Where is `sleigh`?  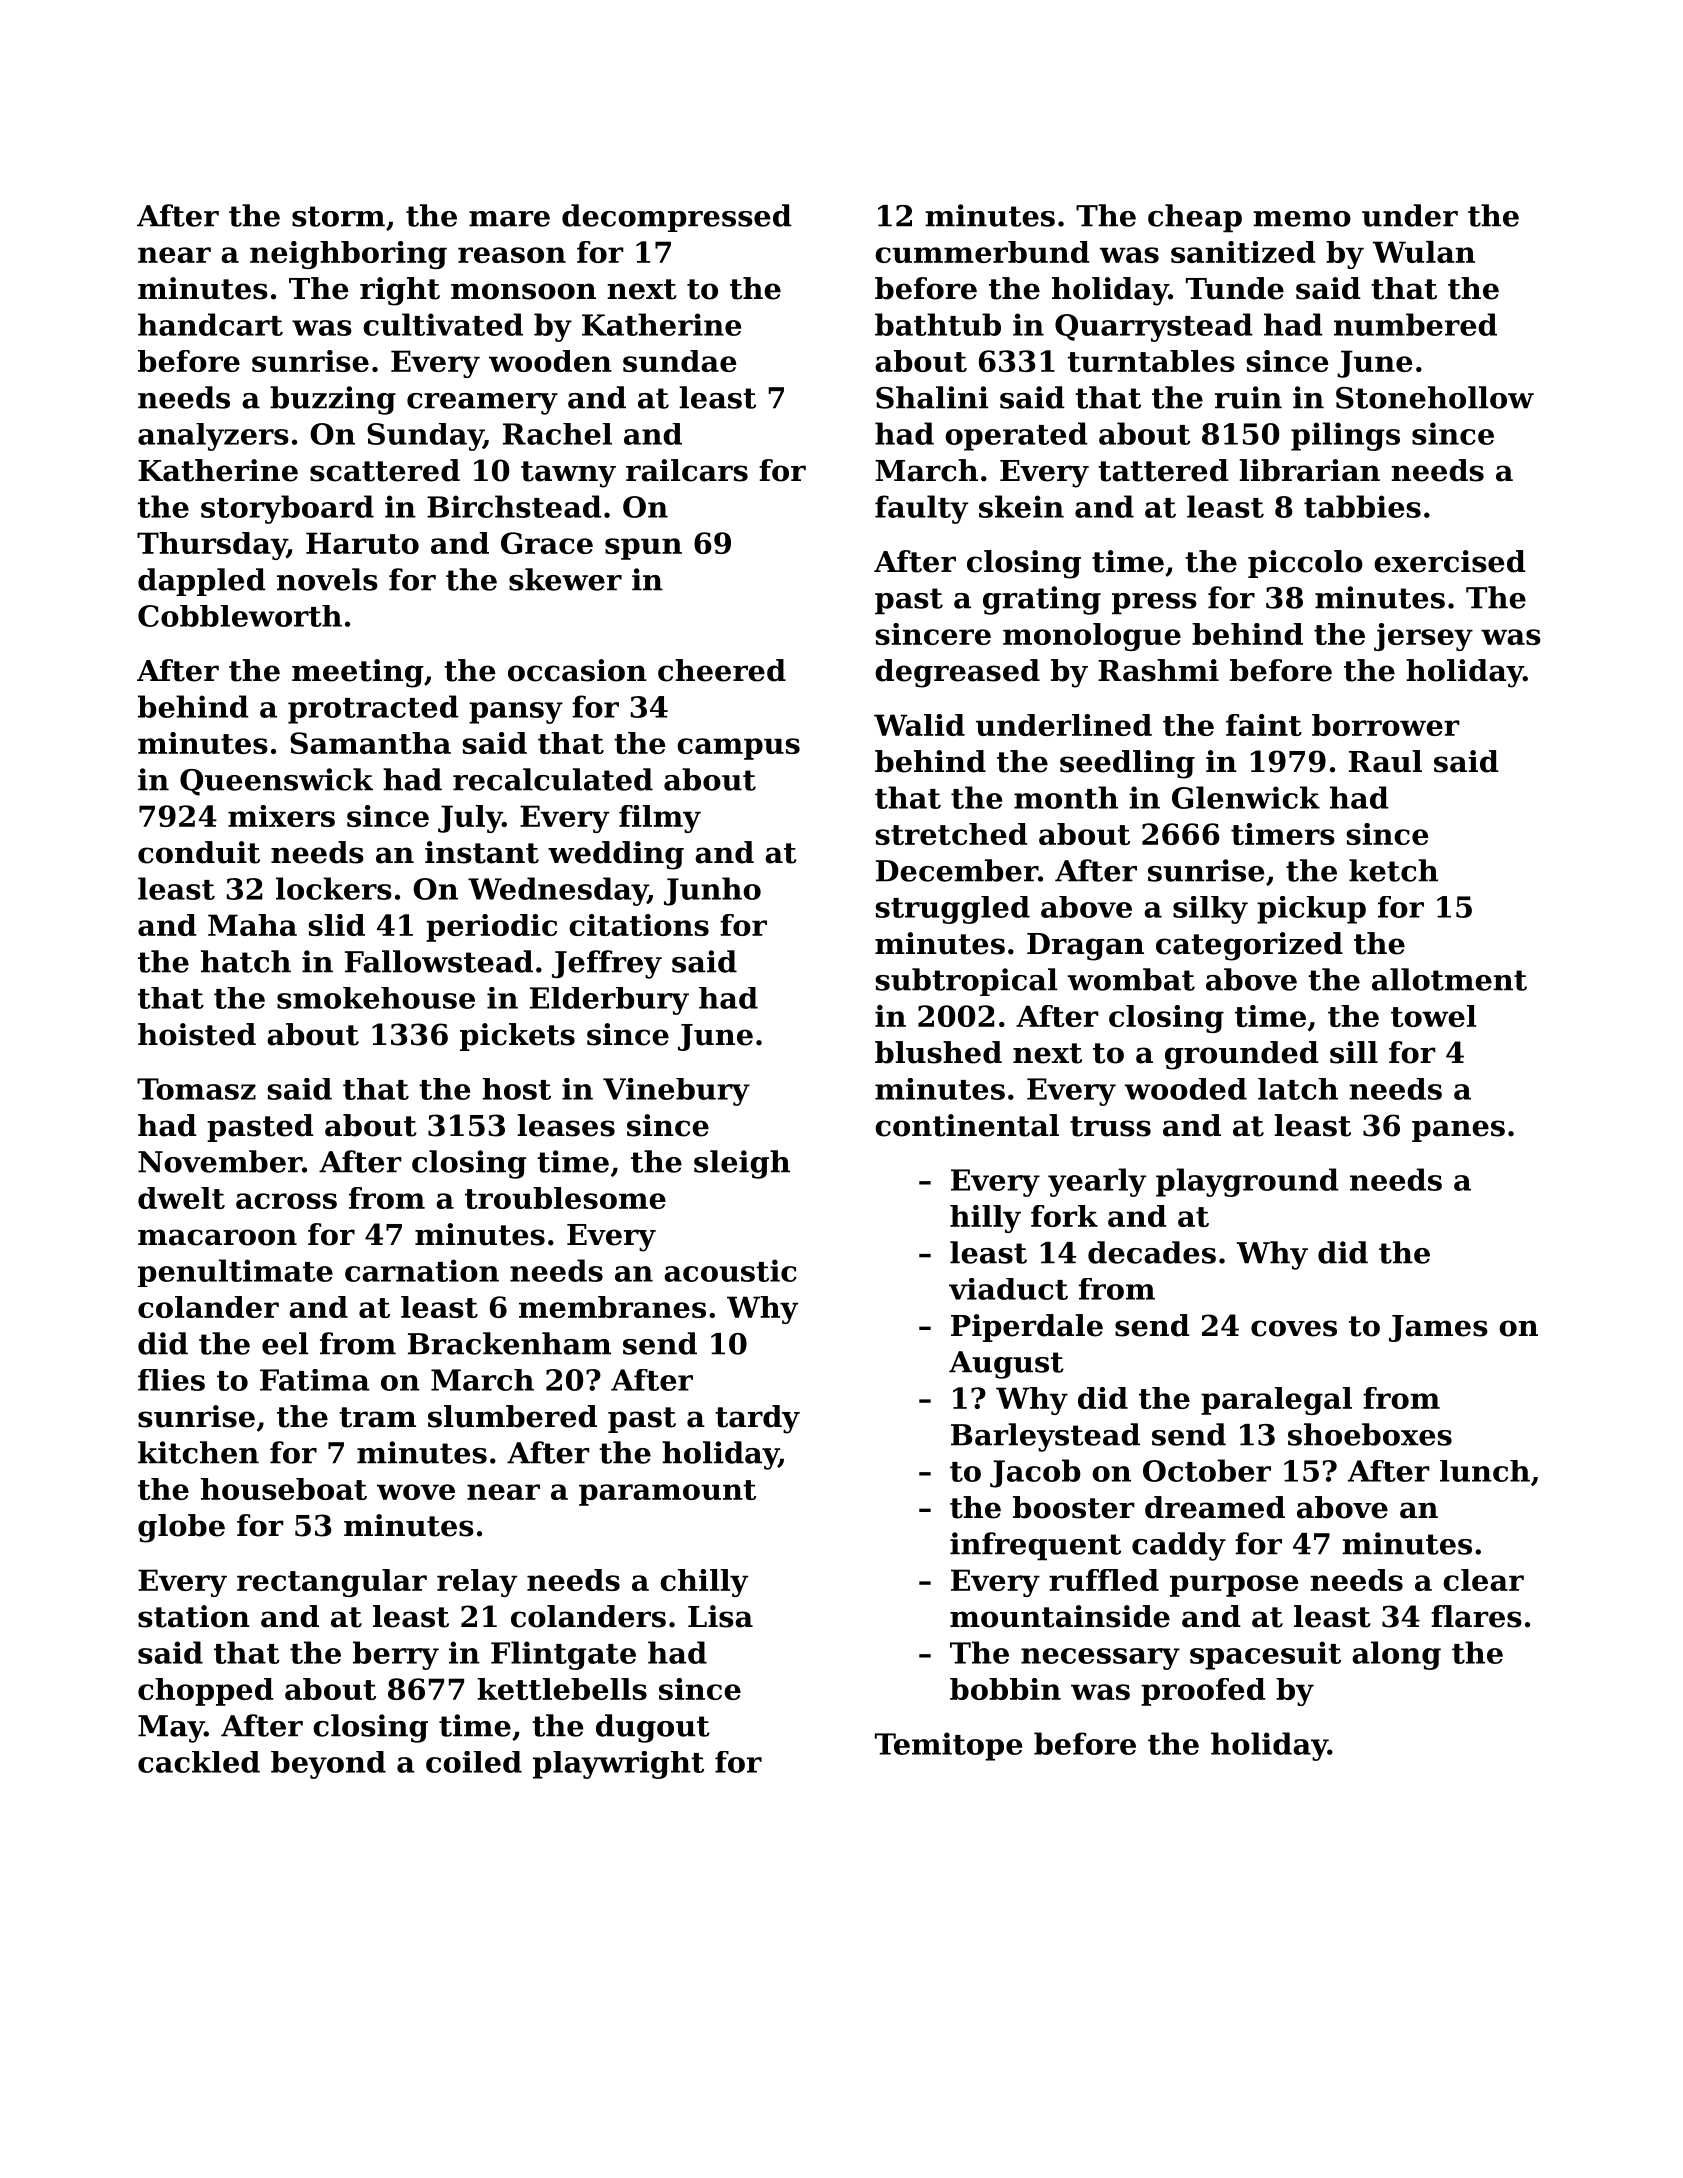 sleigh is located at coordinates (742, 1164).
